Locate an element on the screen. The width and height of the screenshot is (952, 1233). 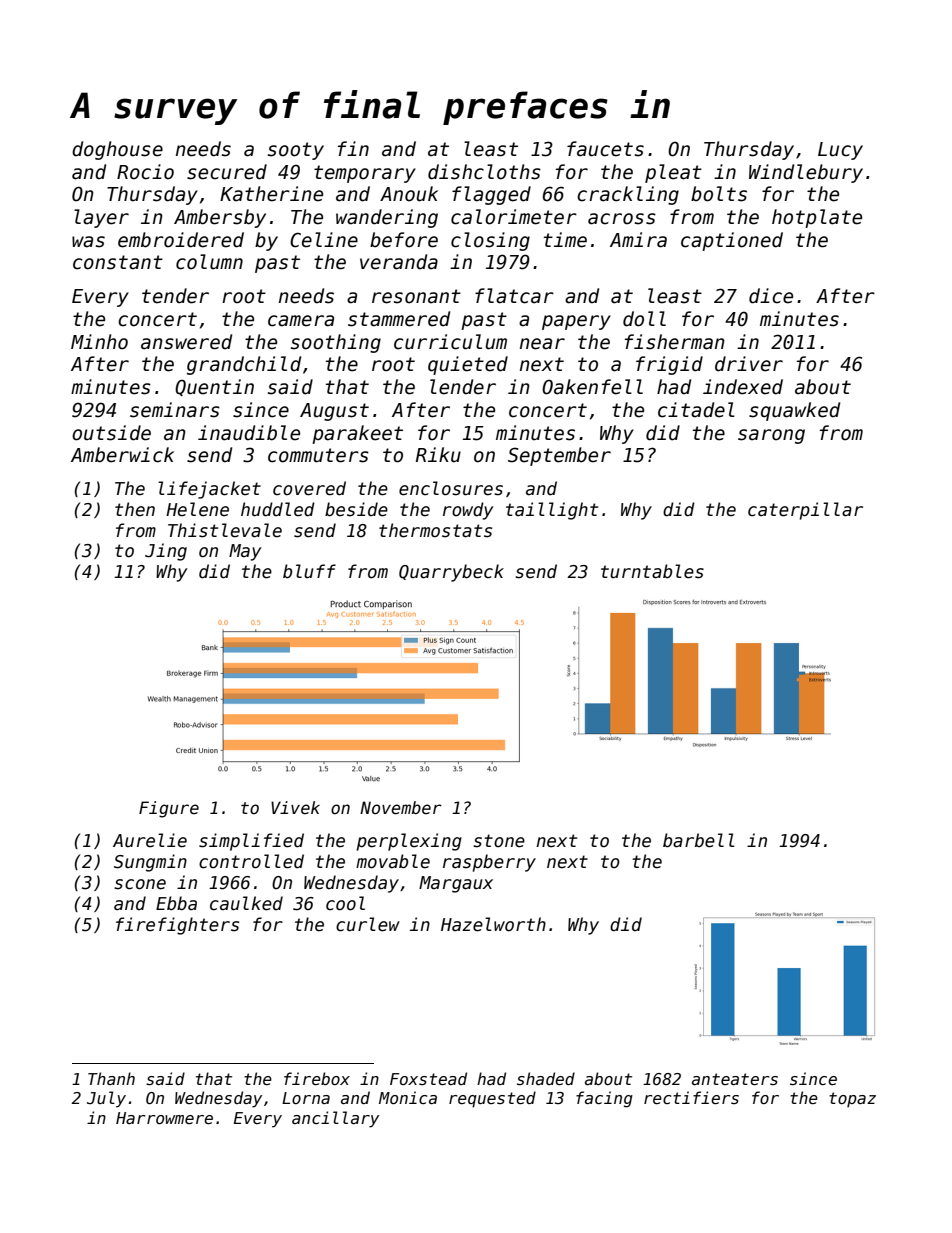
flagged is located at coordinates (491, 195).
